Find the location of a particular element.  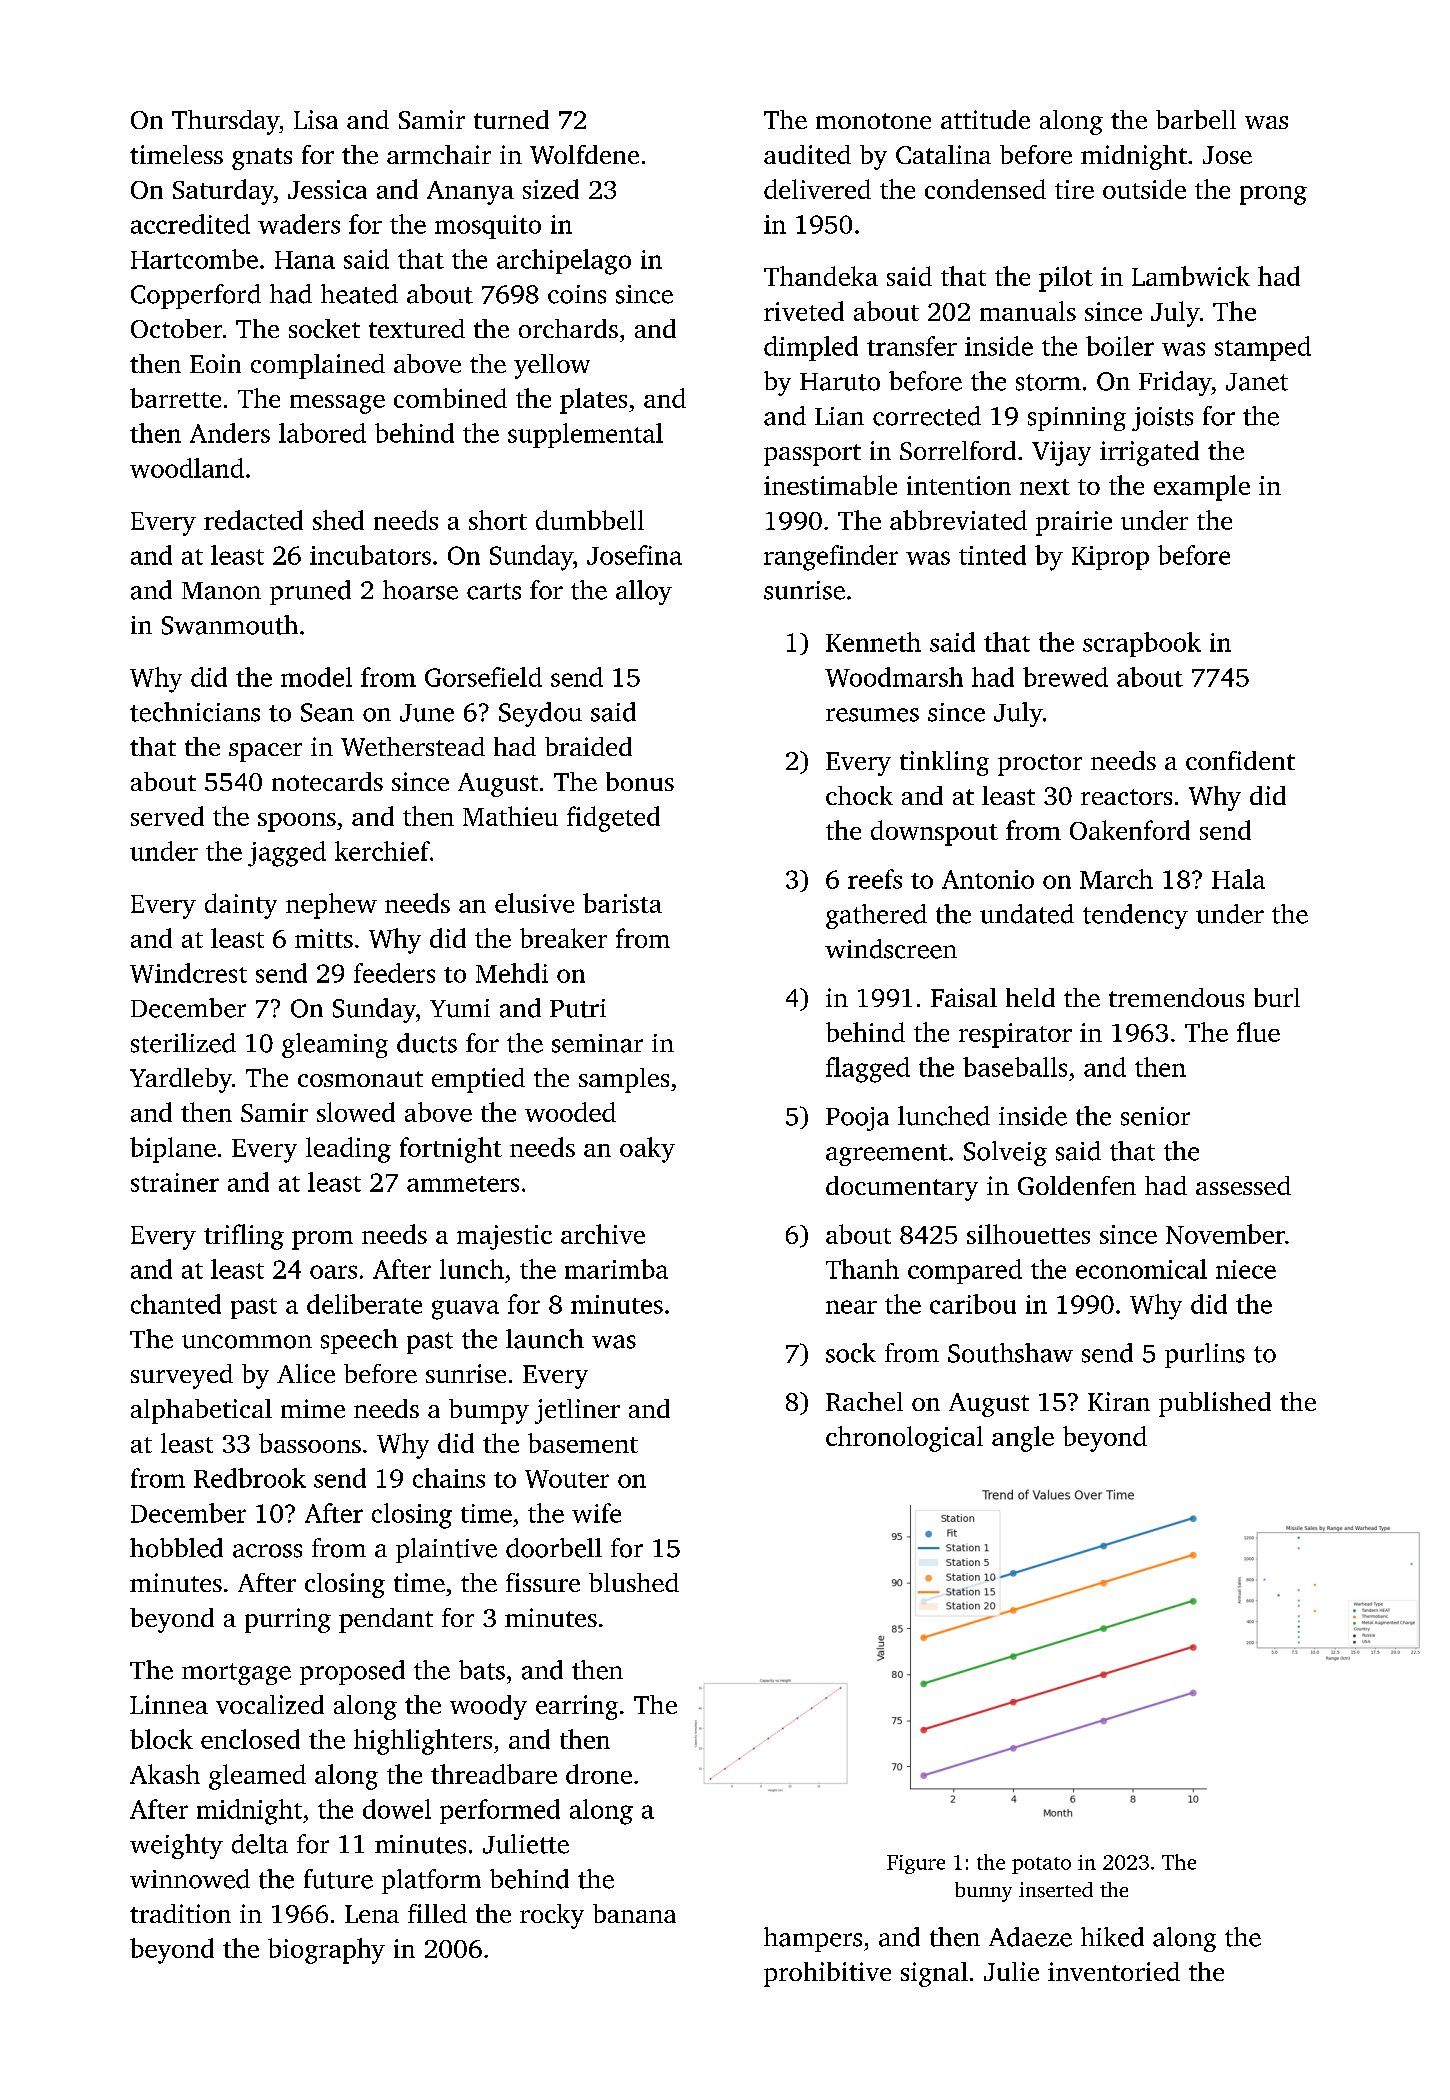

brewed is located at coordinates (1065, 677).
